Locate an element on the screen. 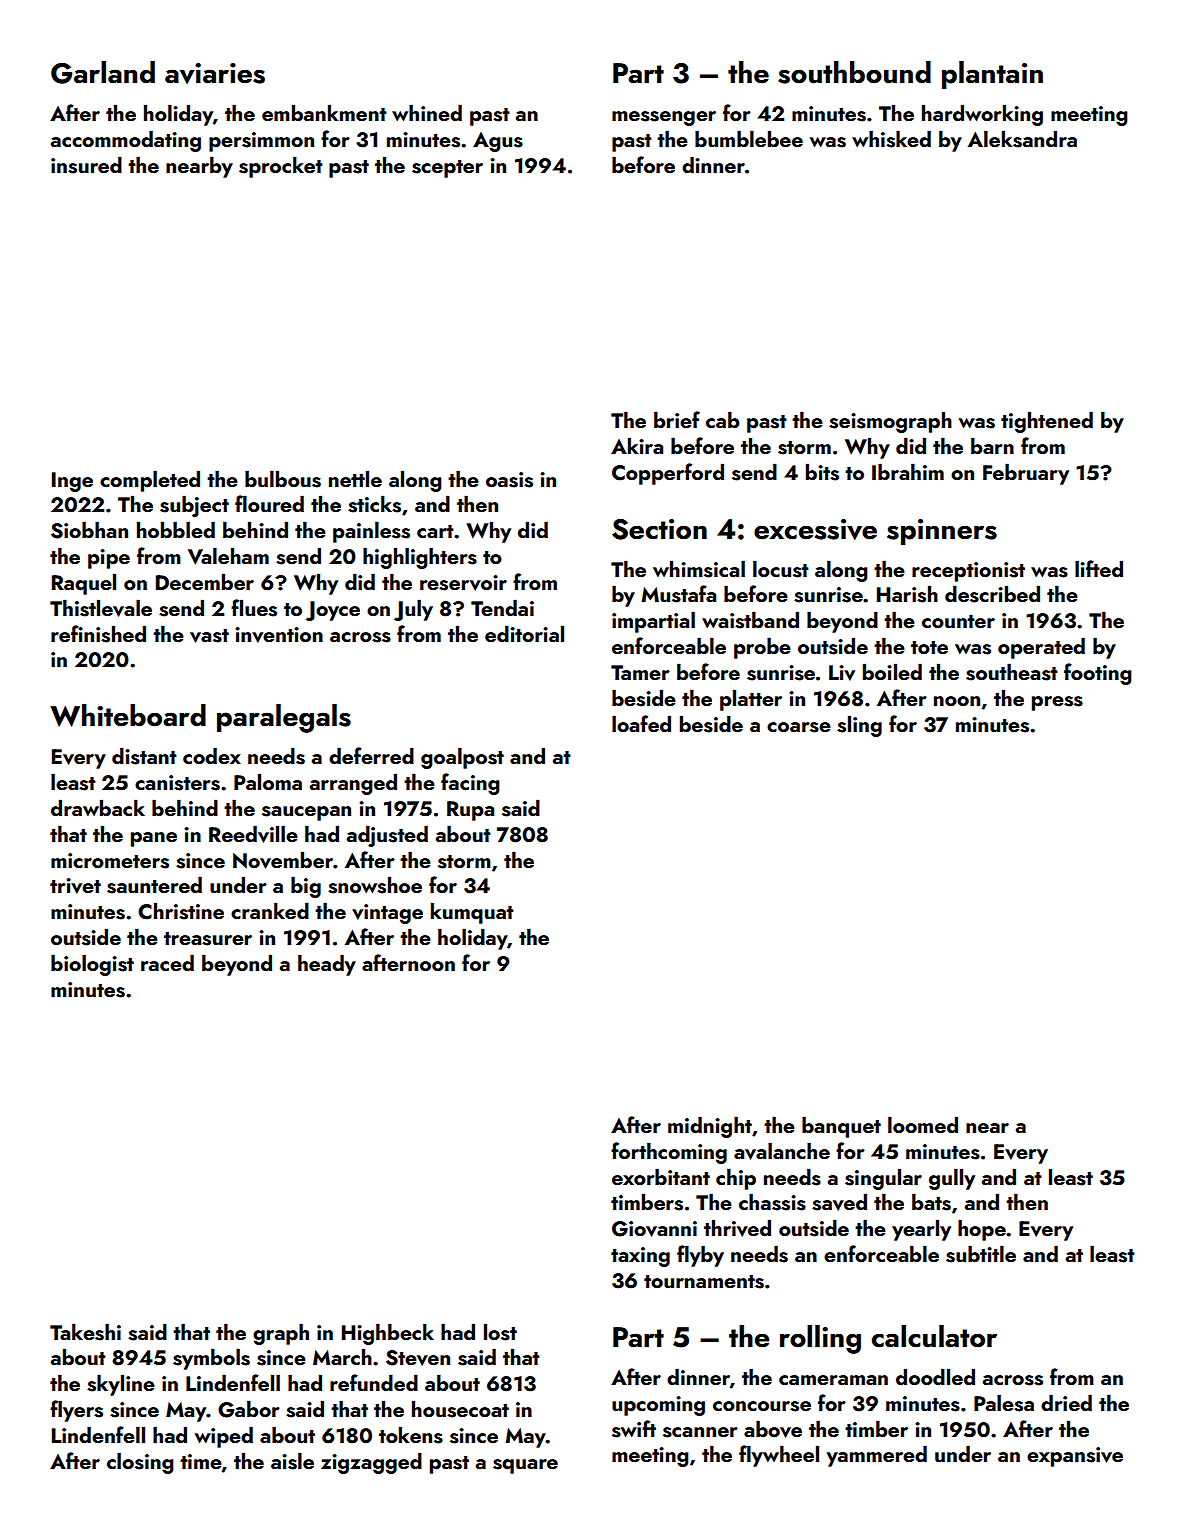  Takeshi is located at coordinates (85, 1332).
